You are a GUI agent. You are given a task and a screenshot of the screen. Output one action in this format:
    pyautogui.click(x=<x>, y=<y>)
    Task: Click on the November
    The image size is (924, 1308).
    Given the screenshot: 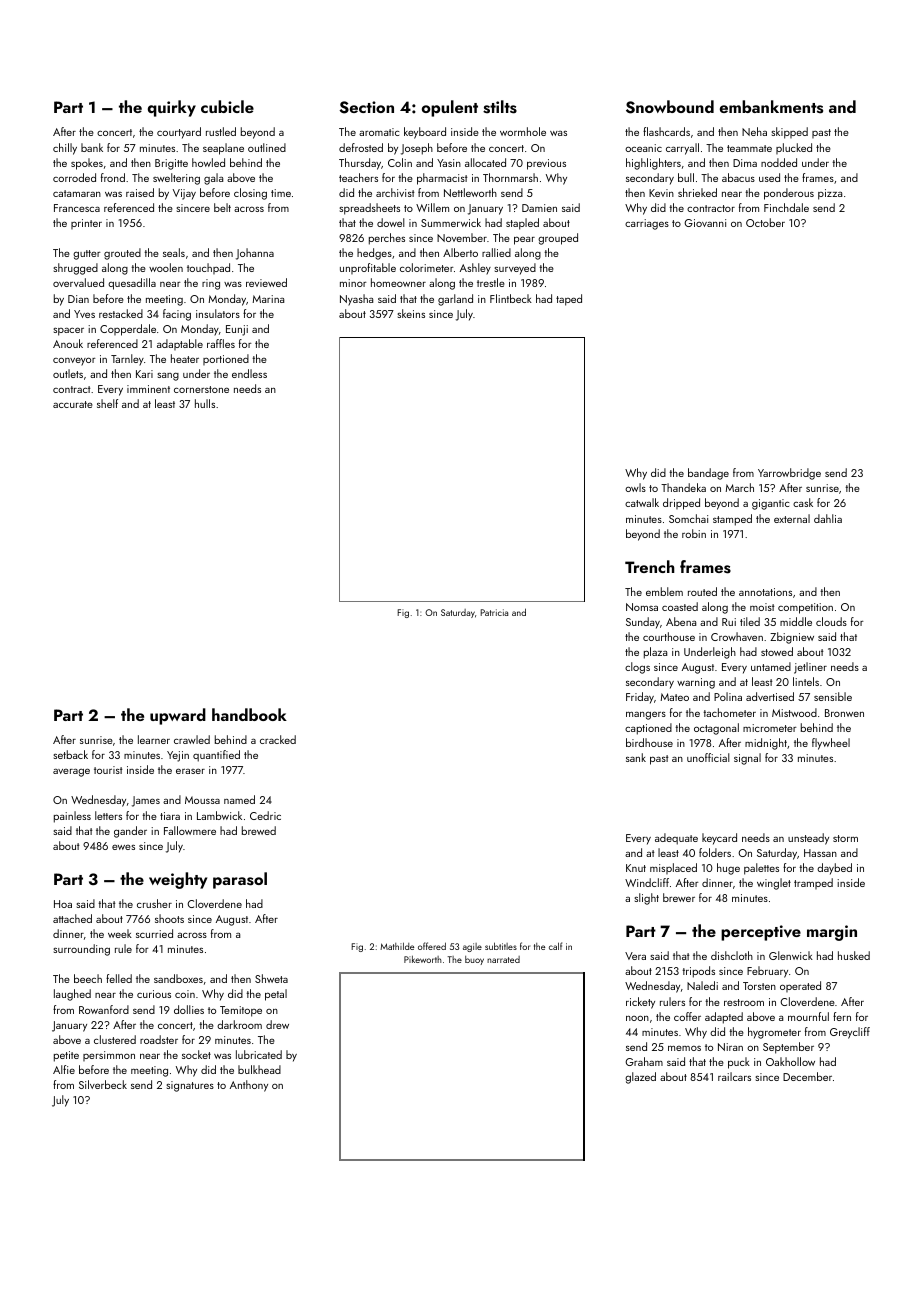 What is the action you would take?
    pyautogui.click(x=462, y=237)
